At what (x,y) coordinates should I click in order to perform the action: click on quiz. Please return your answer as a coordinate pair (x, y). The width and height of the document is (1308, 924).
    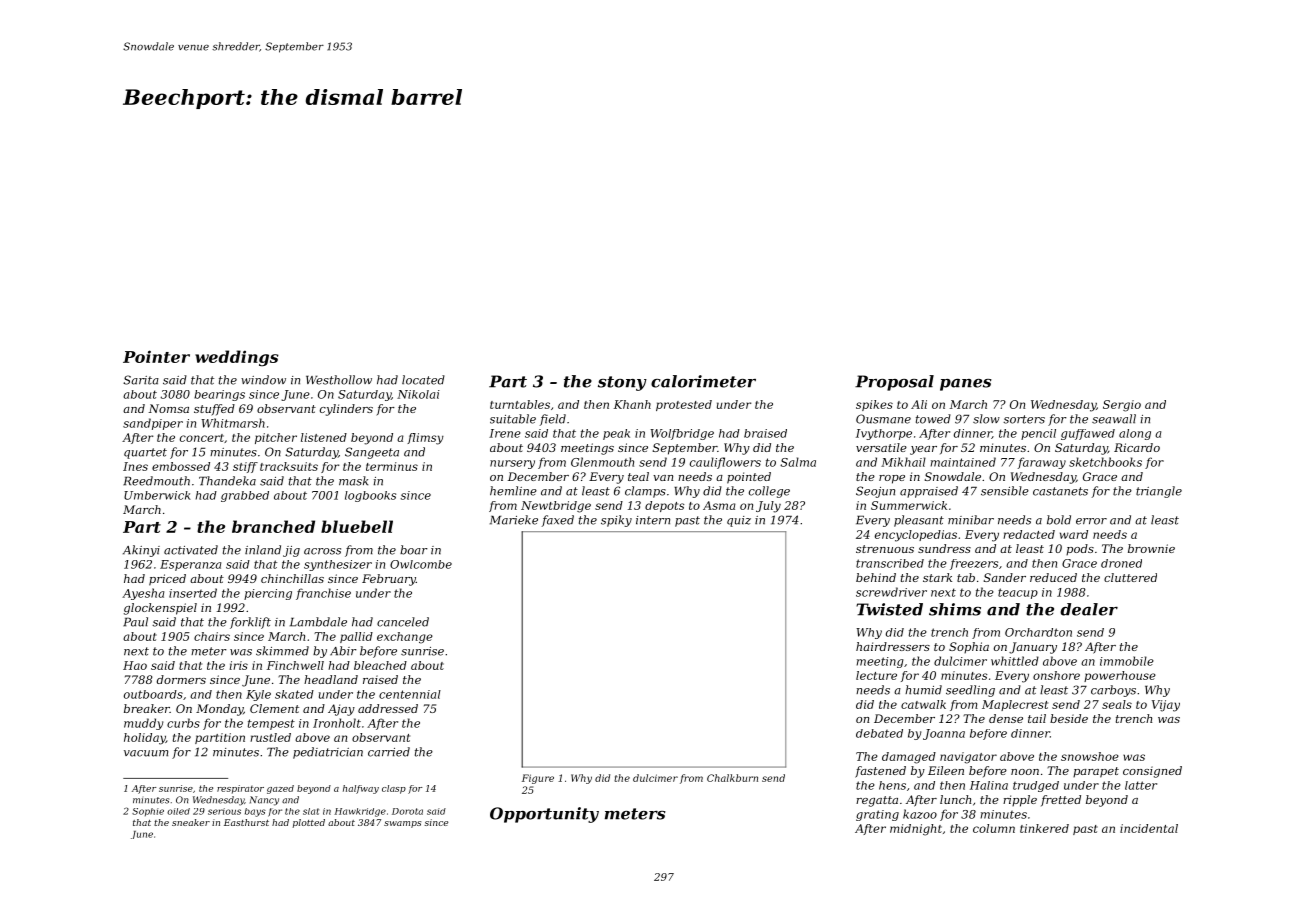
    Looking at the image, I should click on (739, 521).
